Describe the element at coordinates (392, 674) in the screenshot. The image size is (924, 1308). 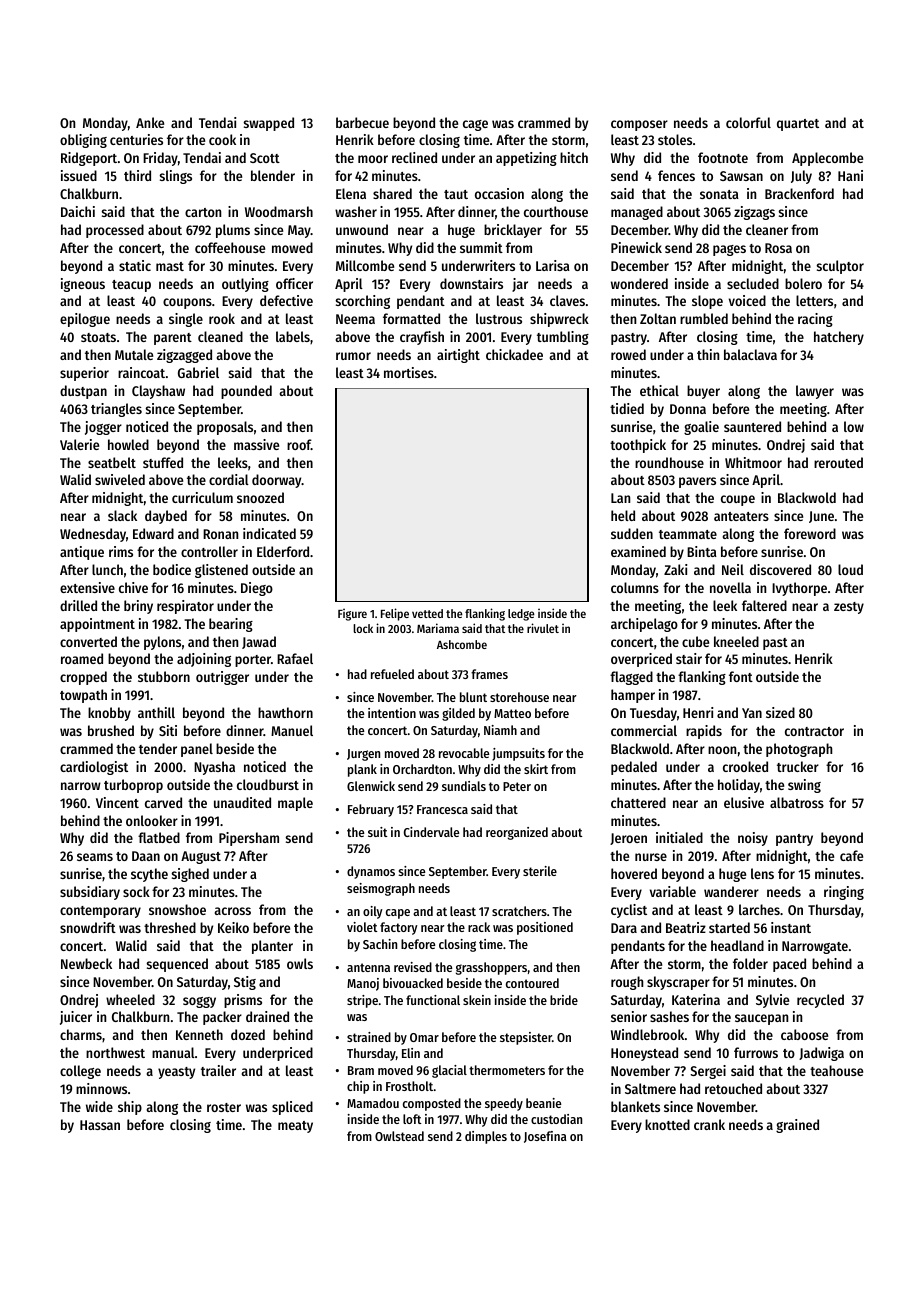
I see `refueled` at that location.
